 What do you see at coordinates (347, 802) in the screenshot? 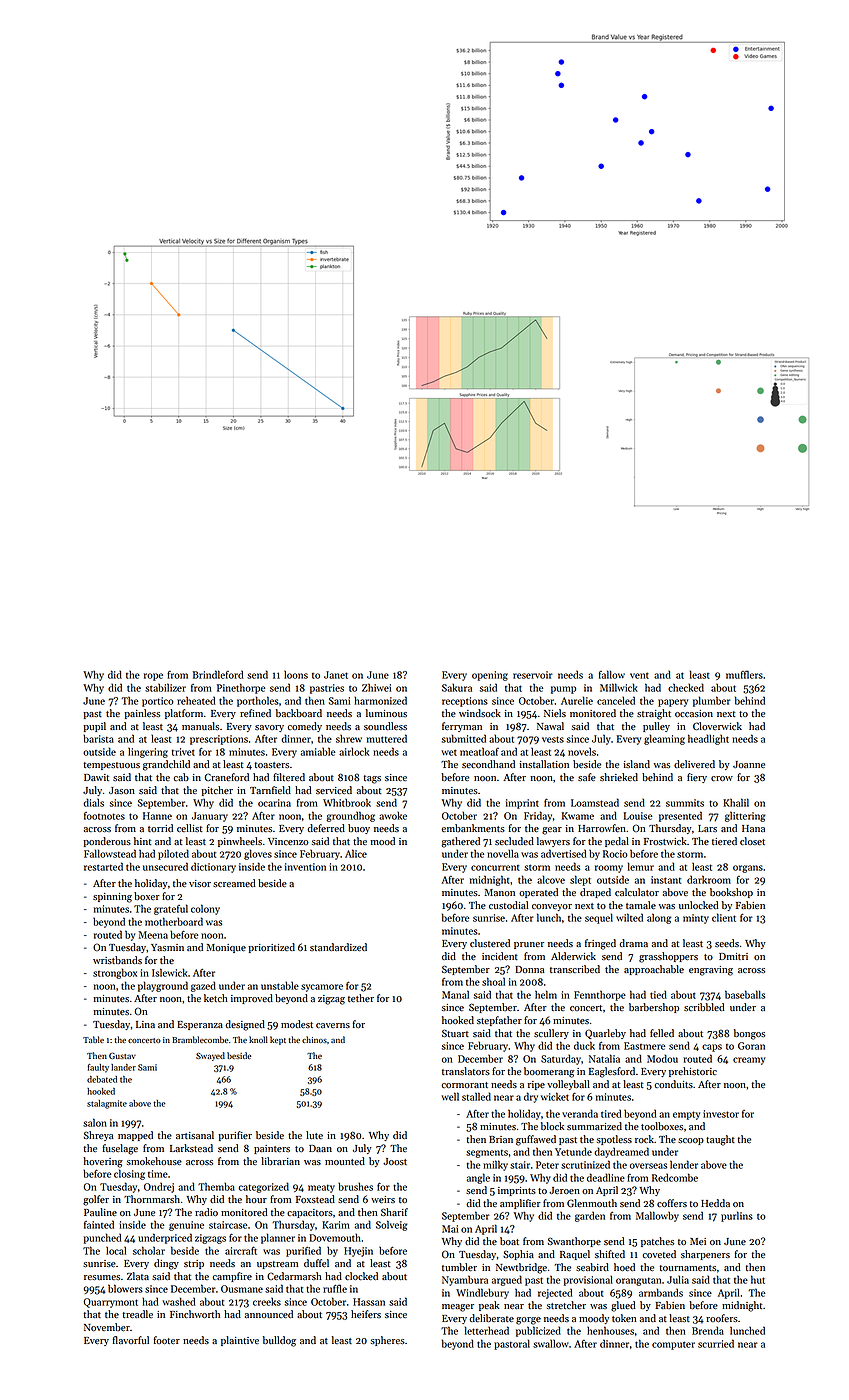
I see `Whitbrook` at bounding box center [347, 802].
